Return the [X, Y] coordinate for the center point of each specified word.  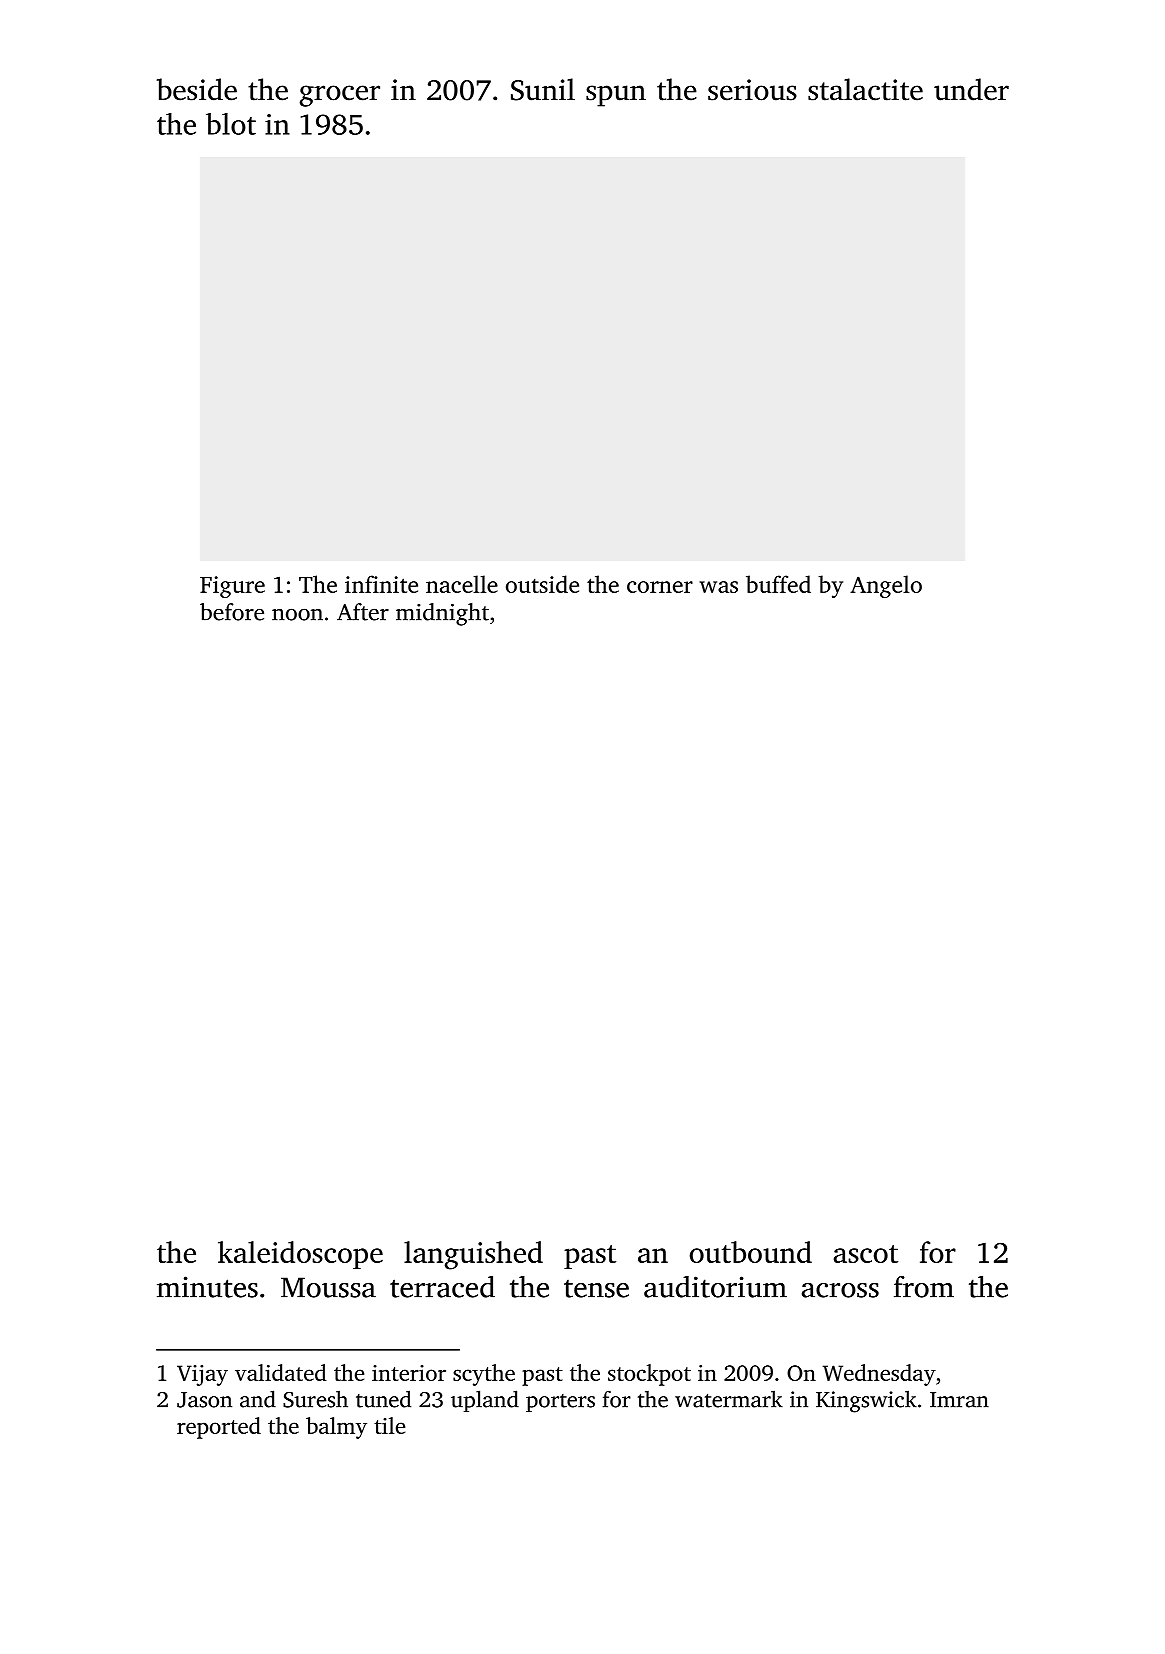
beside [197, 89]
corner [660, 587]
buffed [778, 584]
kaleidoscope [300, 1255]
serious [752, 90]
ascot [866, 1254]
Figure [232, 587]
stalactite [865, 89]
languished [473, 1255]
